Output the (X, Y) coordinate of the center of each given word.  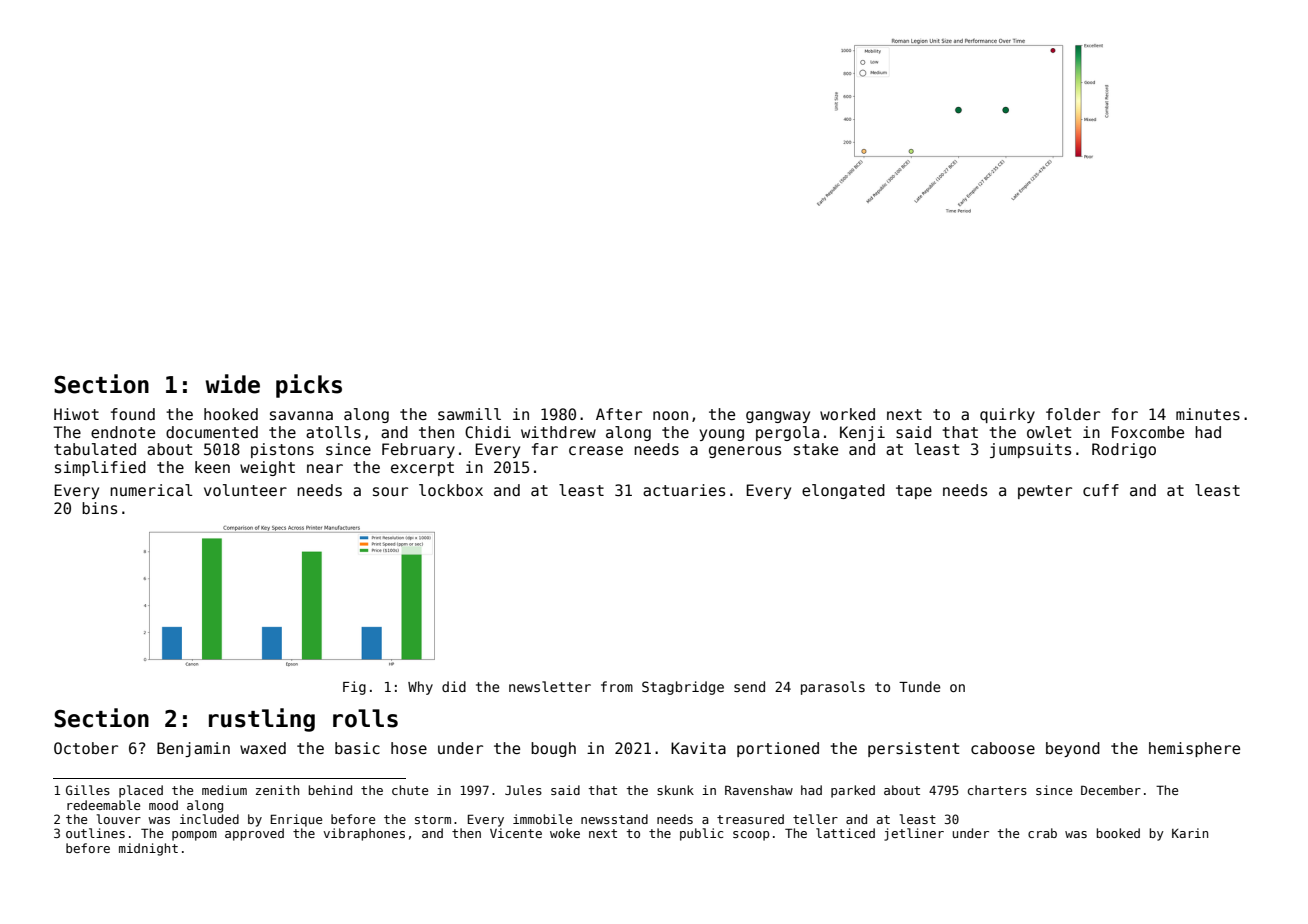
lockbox (451, 490)
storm (433, 819)
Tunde (919, 686)
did (454, 686)
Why (420, 688)
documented (212, 432)
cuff (1101, 490)
